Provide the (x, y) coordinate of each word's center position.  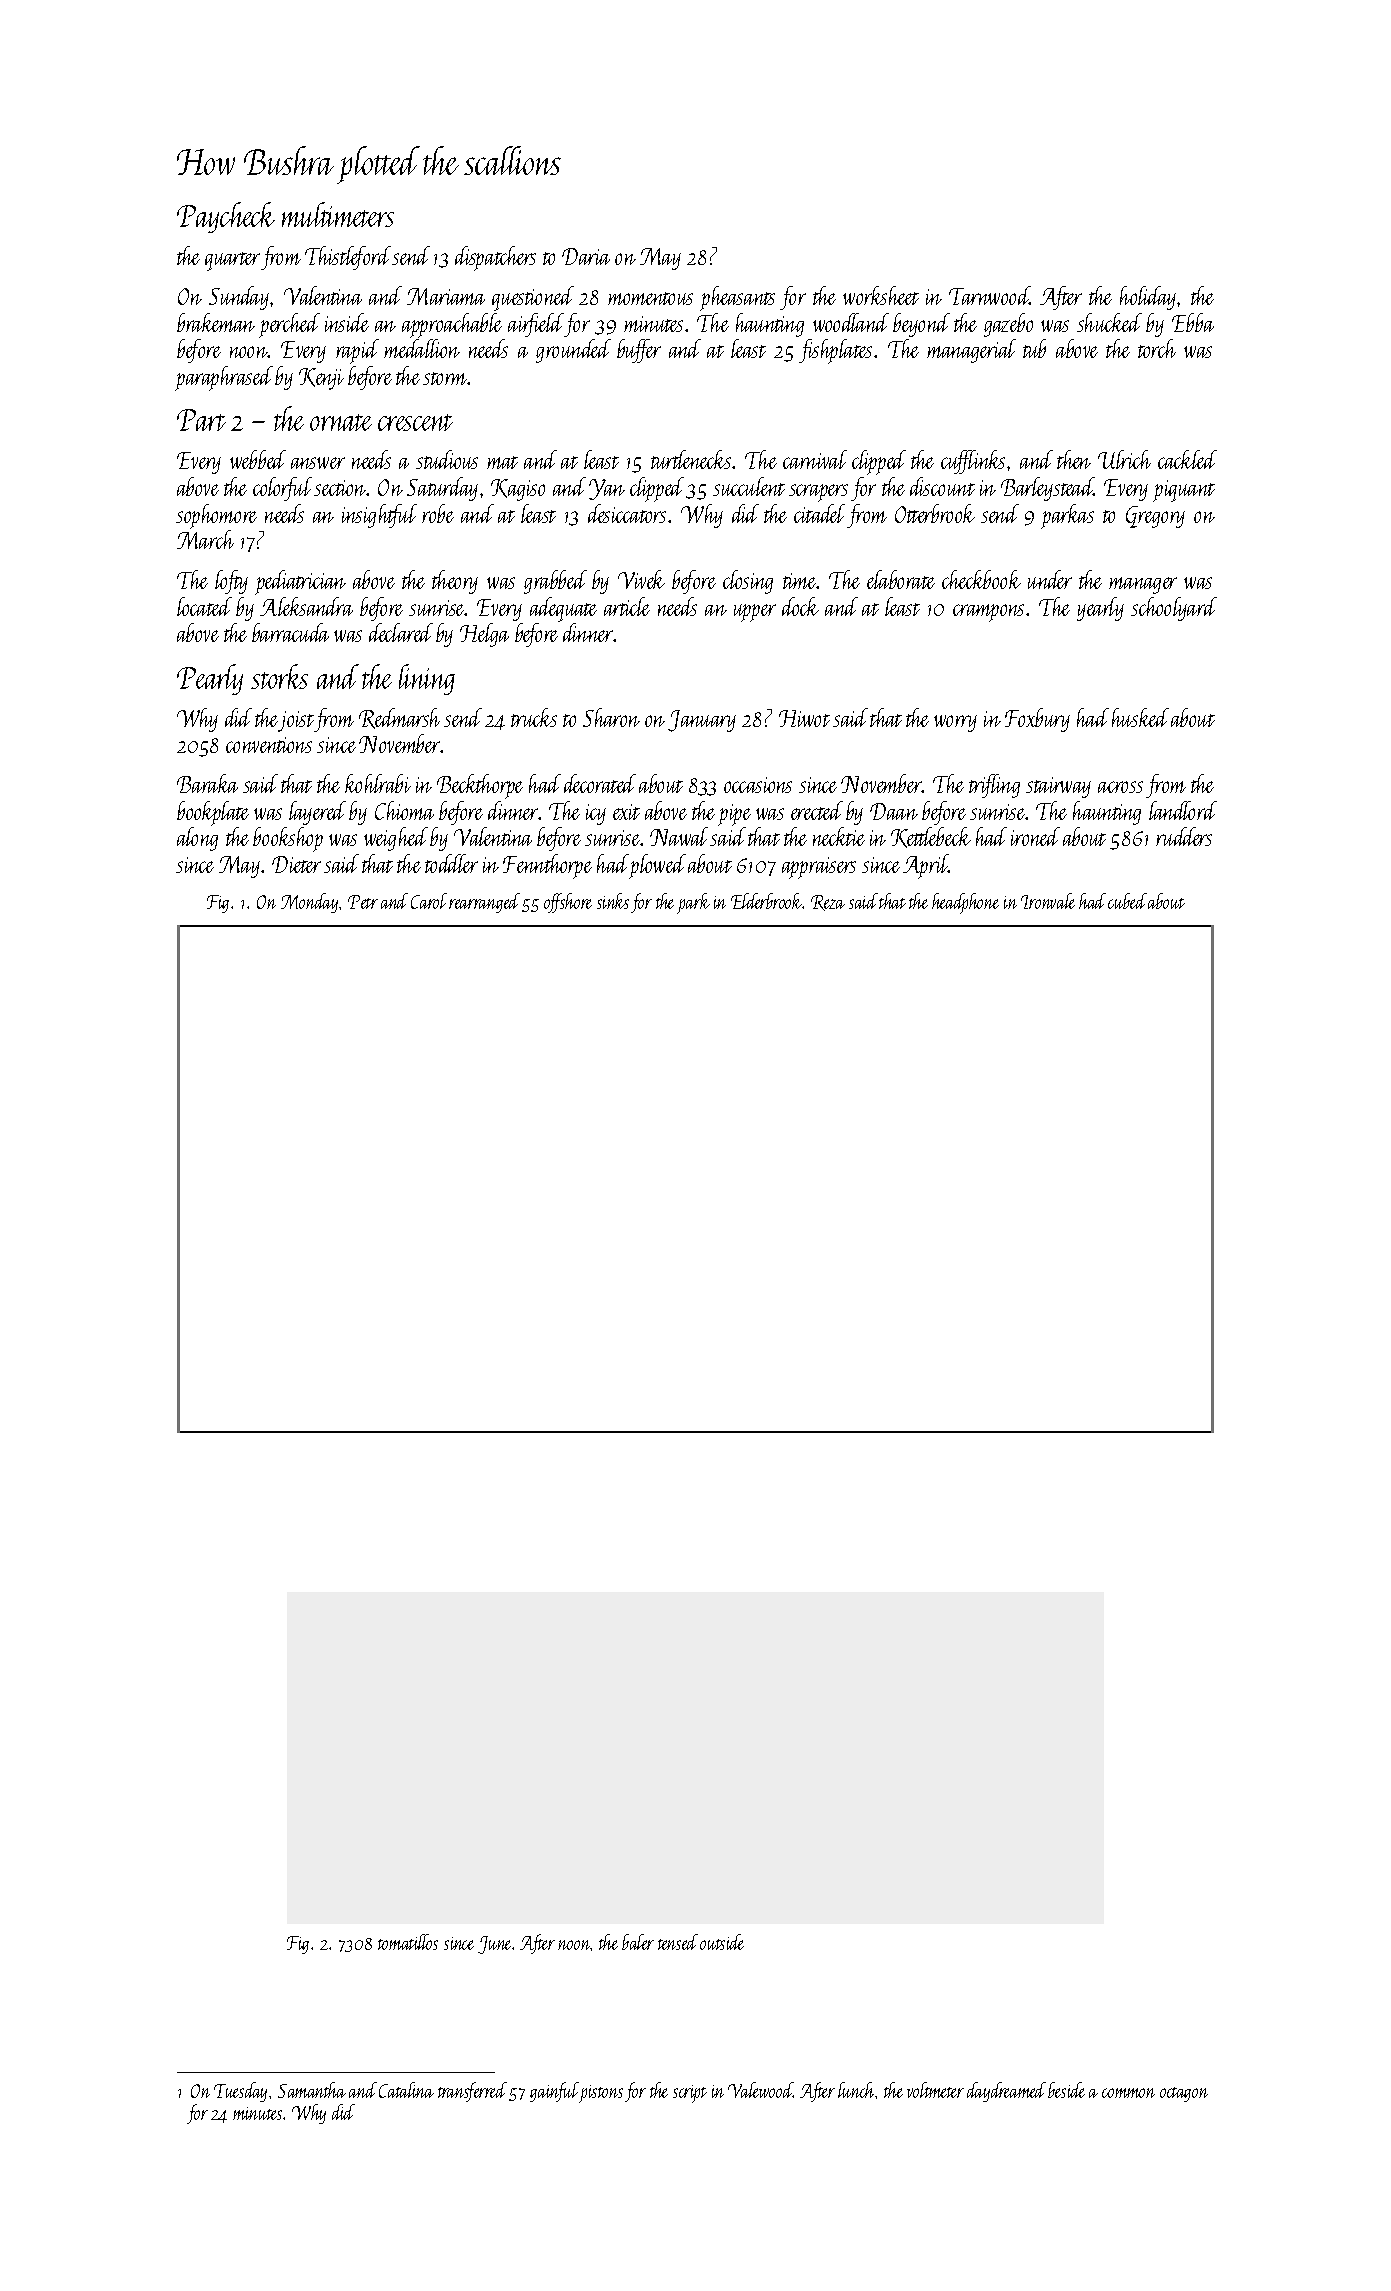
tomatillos (408, 1942)
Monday (309, 903)
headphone (965, 903)
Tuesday (240, 2092)
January (702, 721)
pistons (601, 2094)
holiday (1148, 298)
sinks (613, 901)
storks (279, 676)
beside (1066, 2090)
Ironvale (1048, 901)
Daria (586, 256)
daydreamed (1006, 2092)
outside (722, 1942)
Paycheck (226, 217)
